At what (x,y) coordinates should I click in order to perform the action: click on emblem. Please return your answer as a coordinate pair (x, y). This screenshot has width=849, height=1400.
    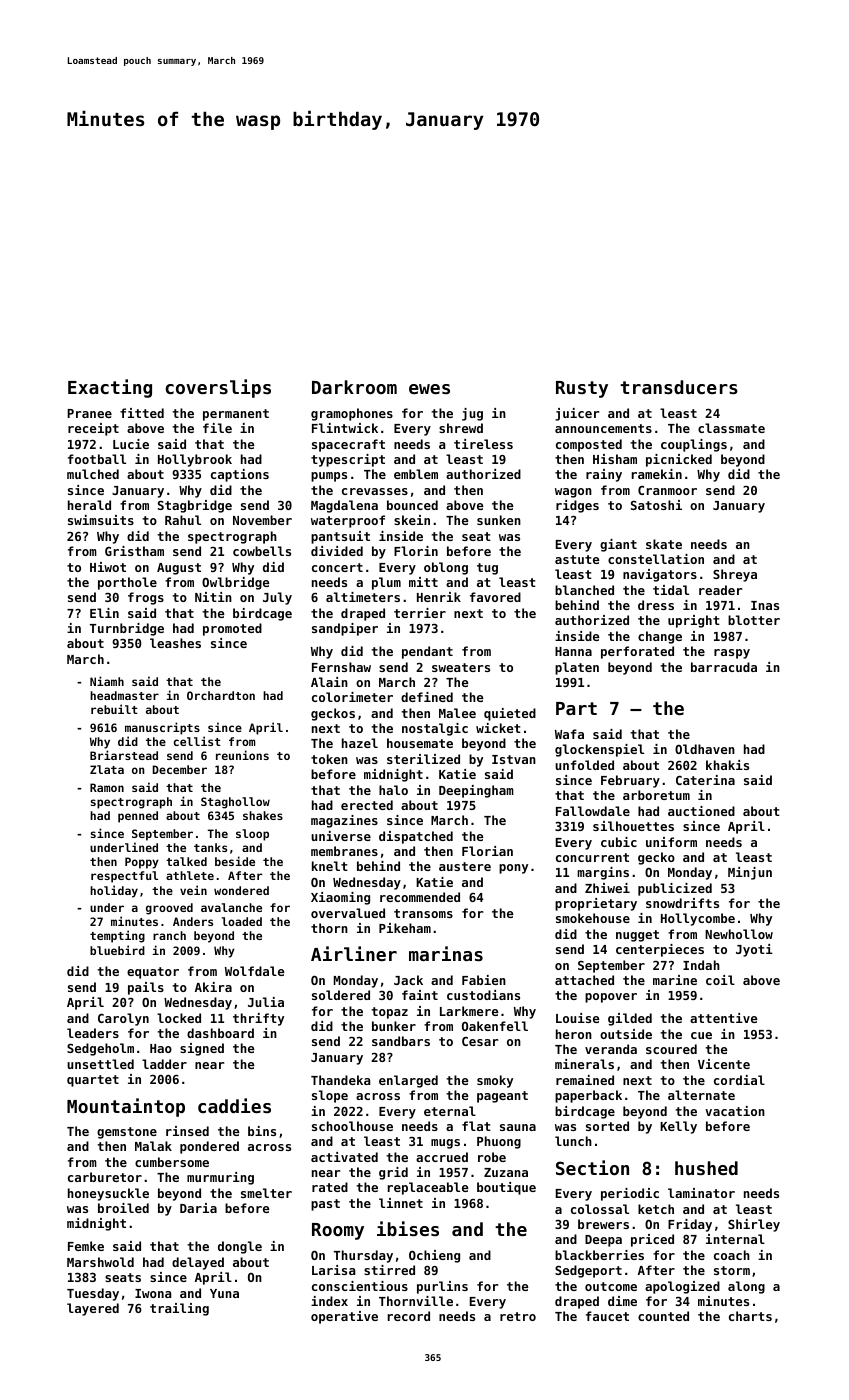
    Looking at the image, I should click on (416, 474).
